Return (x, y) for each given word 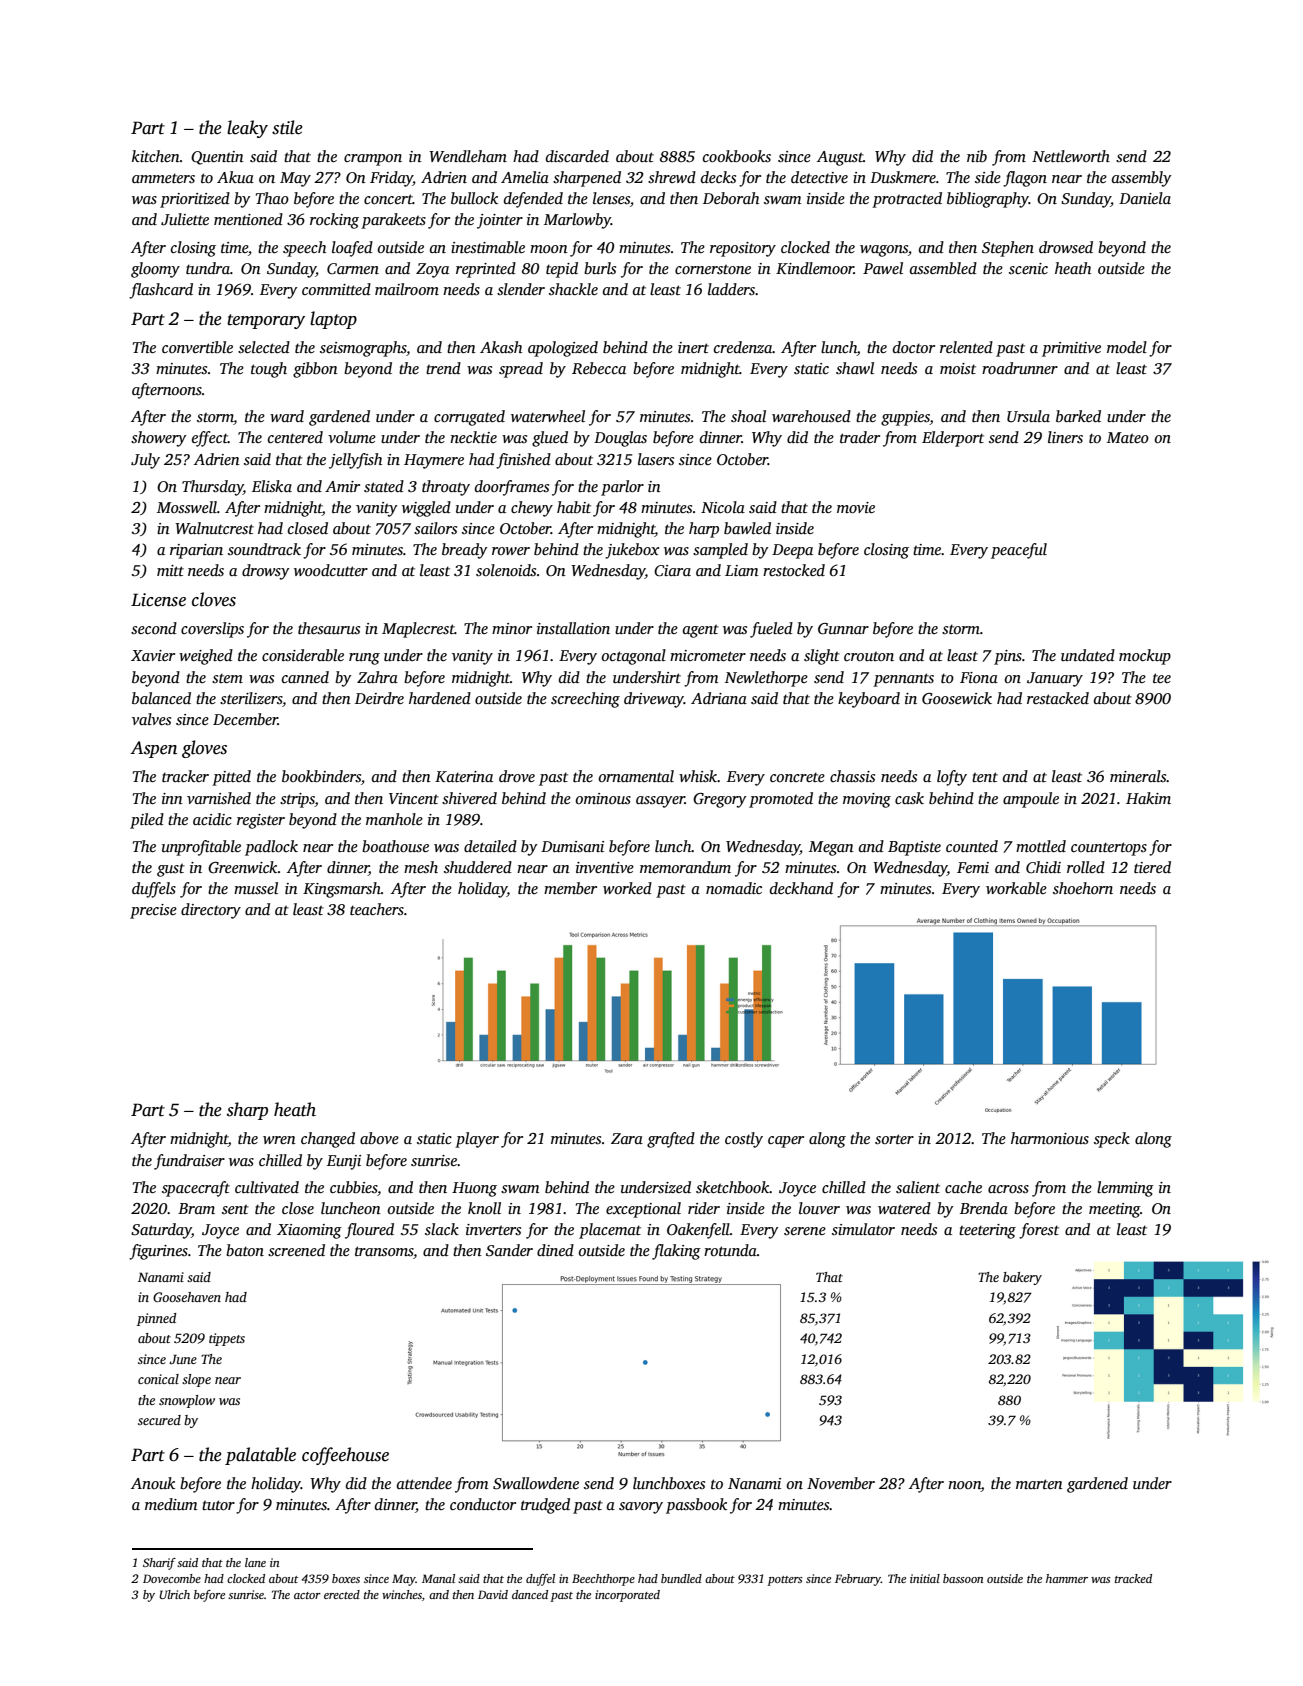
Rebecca (599, 368)
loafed (352, 249)
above (379, 1138)
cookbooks (737, 156)
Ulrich (174, 1594)
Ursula (1028, 416)
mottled (1041, 846)
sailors (435, 528)
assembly (1141, 179)
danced (530, 1594)
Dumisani (572, 847)
